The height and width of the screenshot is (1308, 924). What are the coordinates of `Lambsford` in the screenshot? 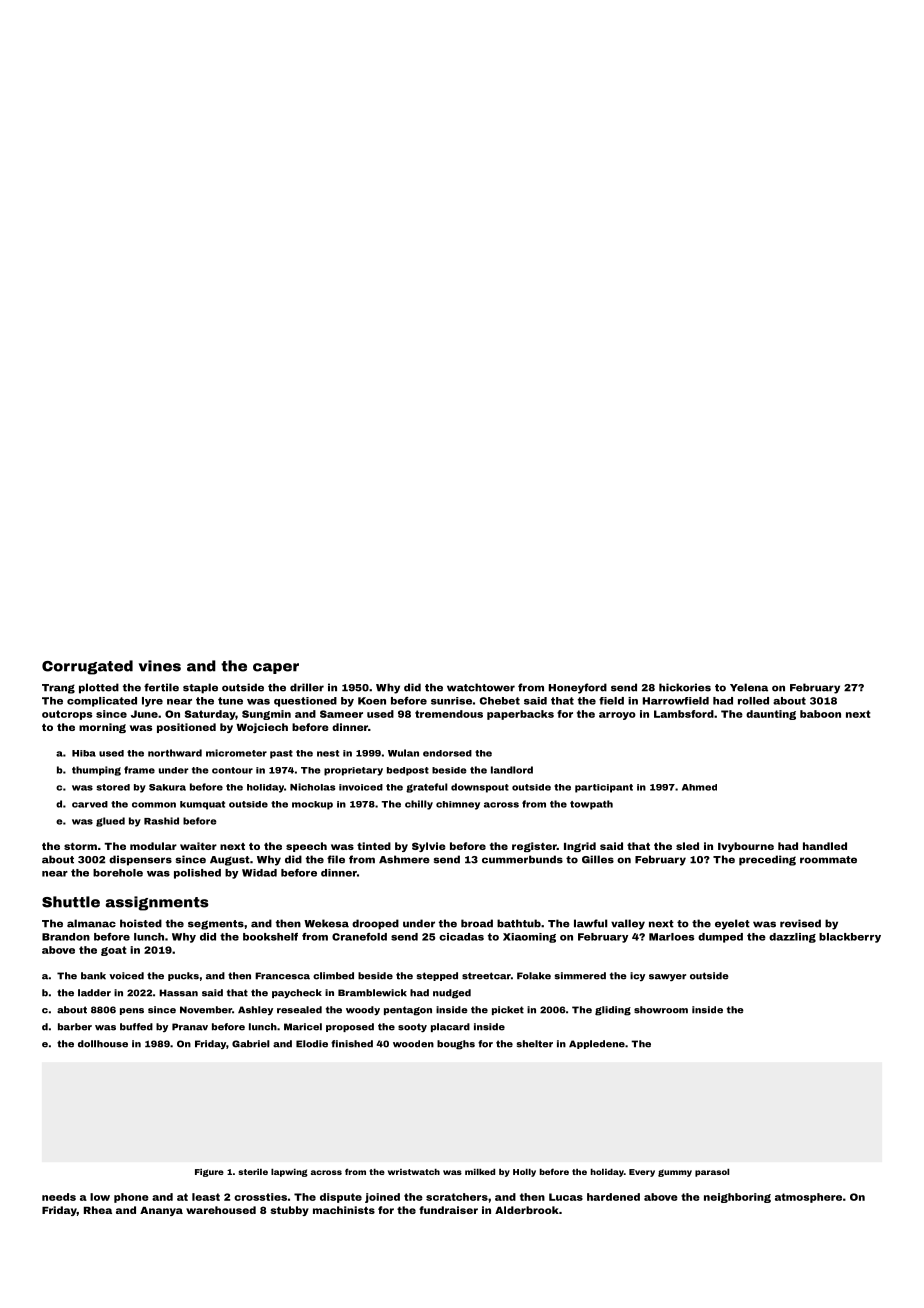 It's located at (684, 714).
